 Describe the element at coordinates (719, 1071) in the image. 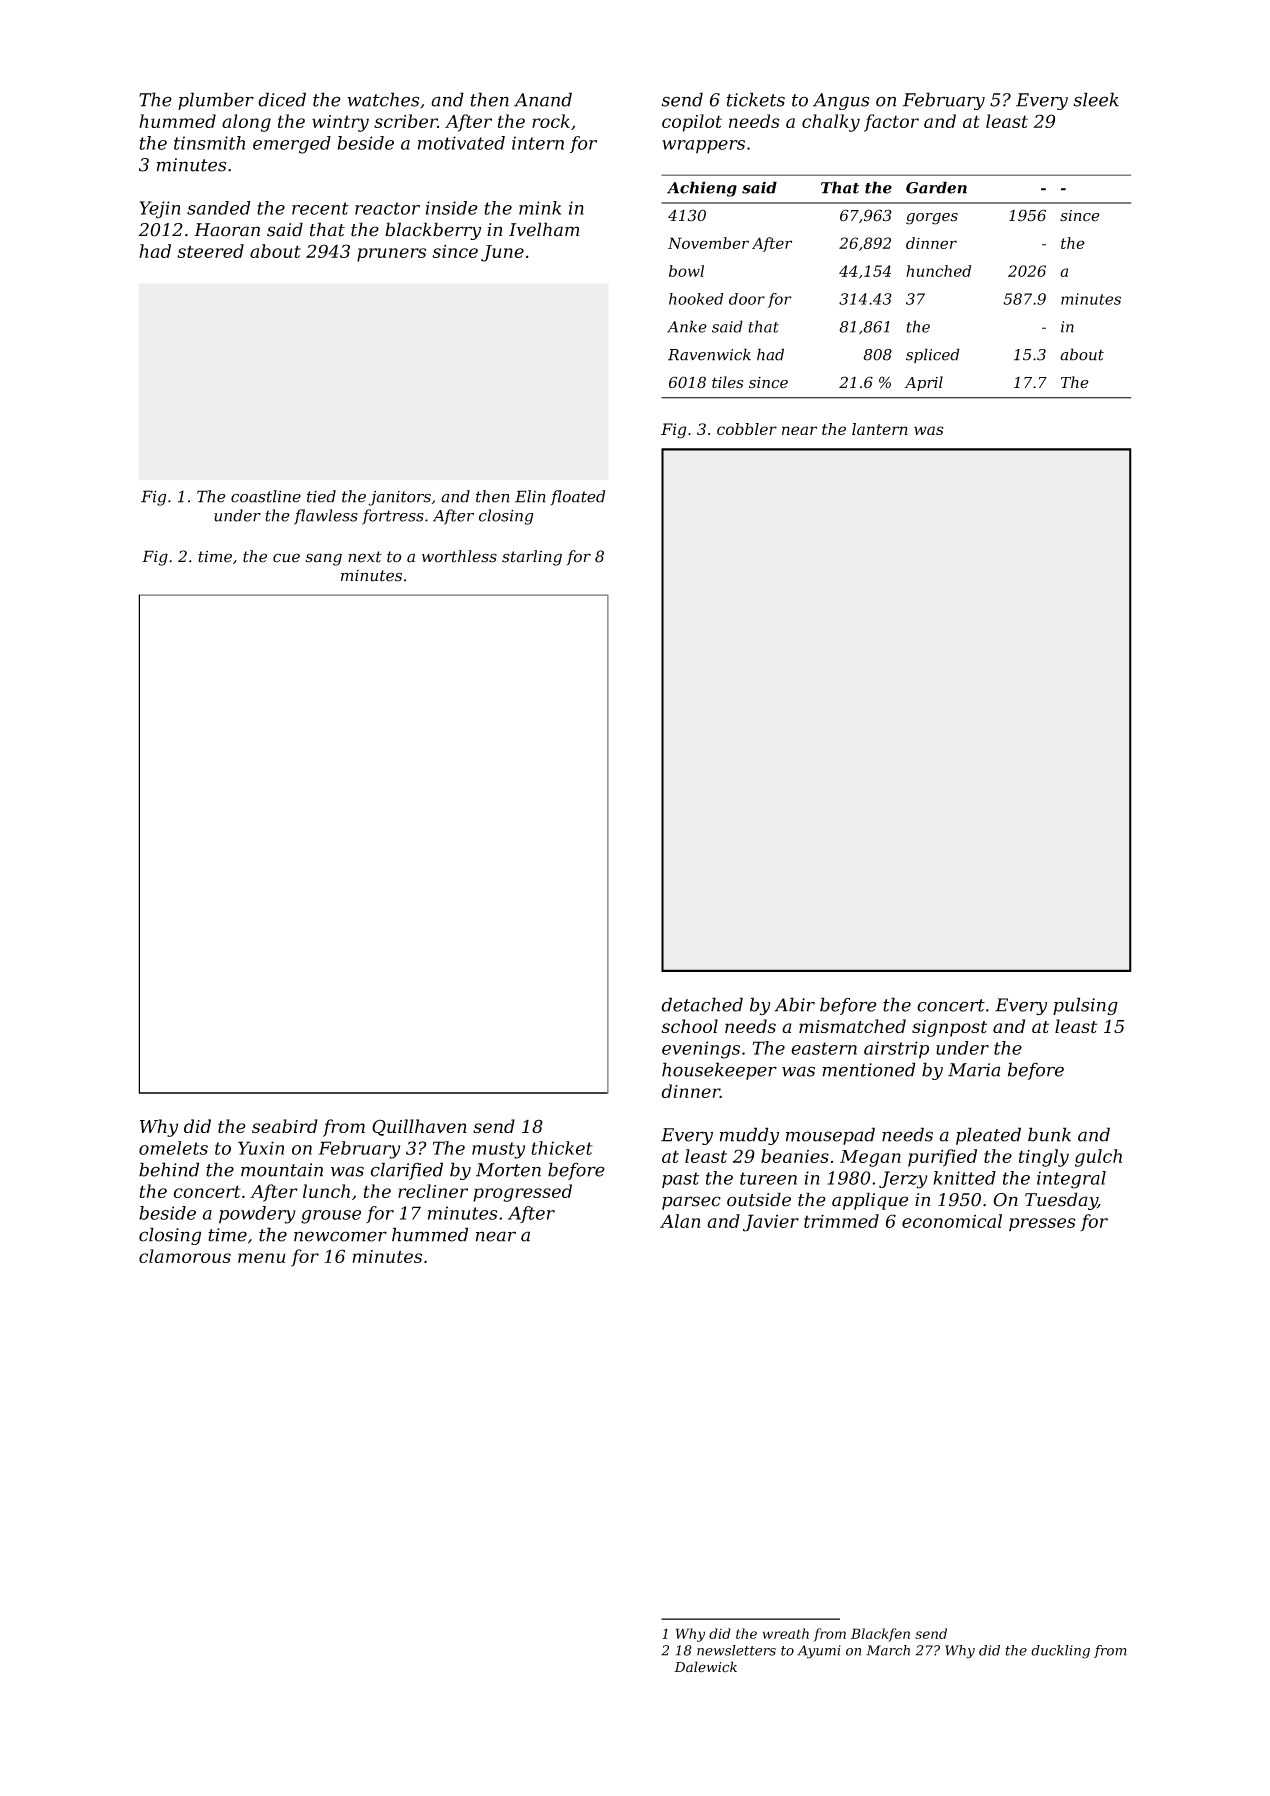

I see `housekeeper` at that location.
